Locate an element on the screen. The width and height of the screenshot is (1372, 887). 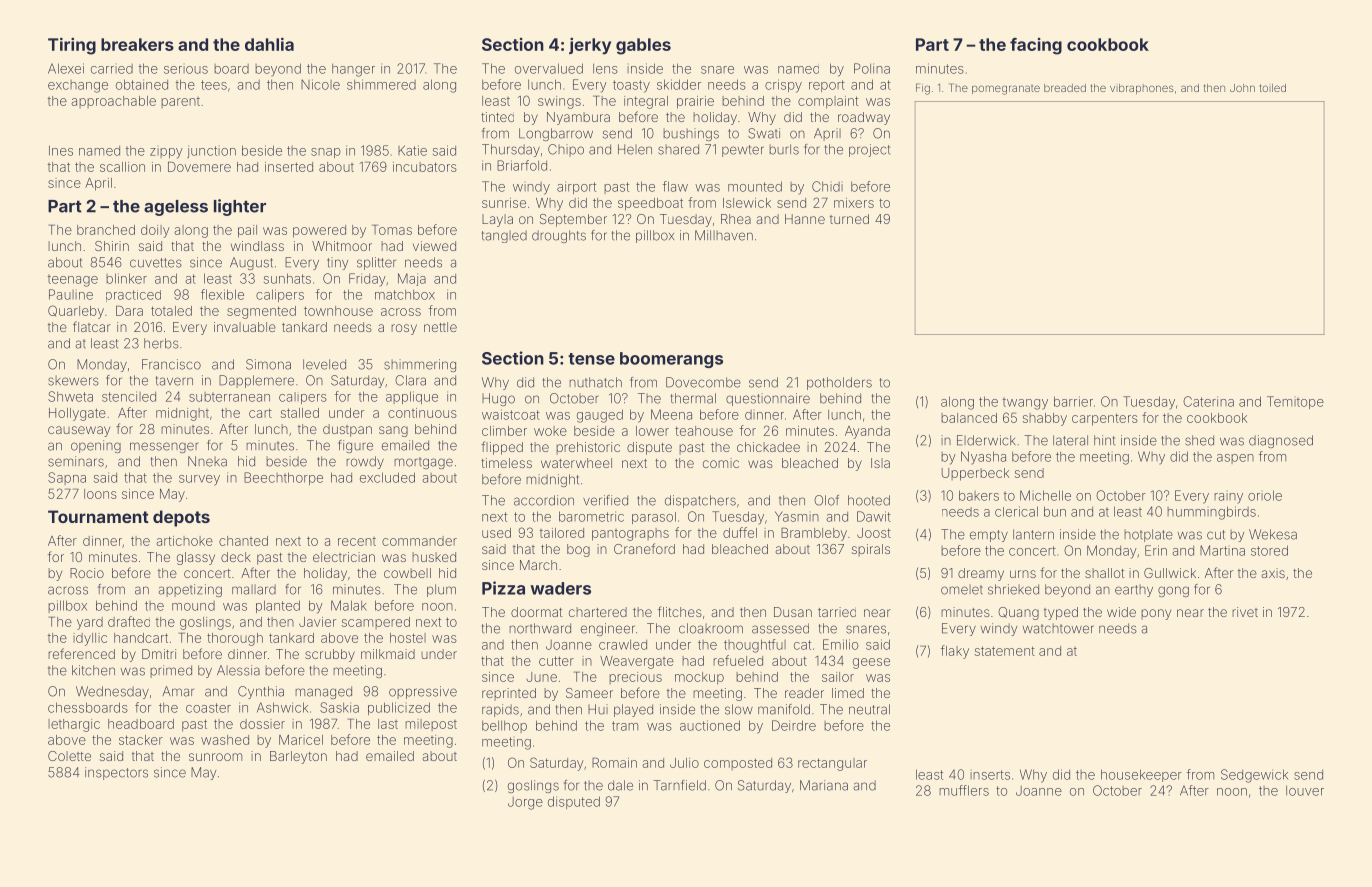
Jorge is located at coordinates (525, 803).
